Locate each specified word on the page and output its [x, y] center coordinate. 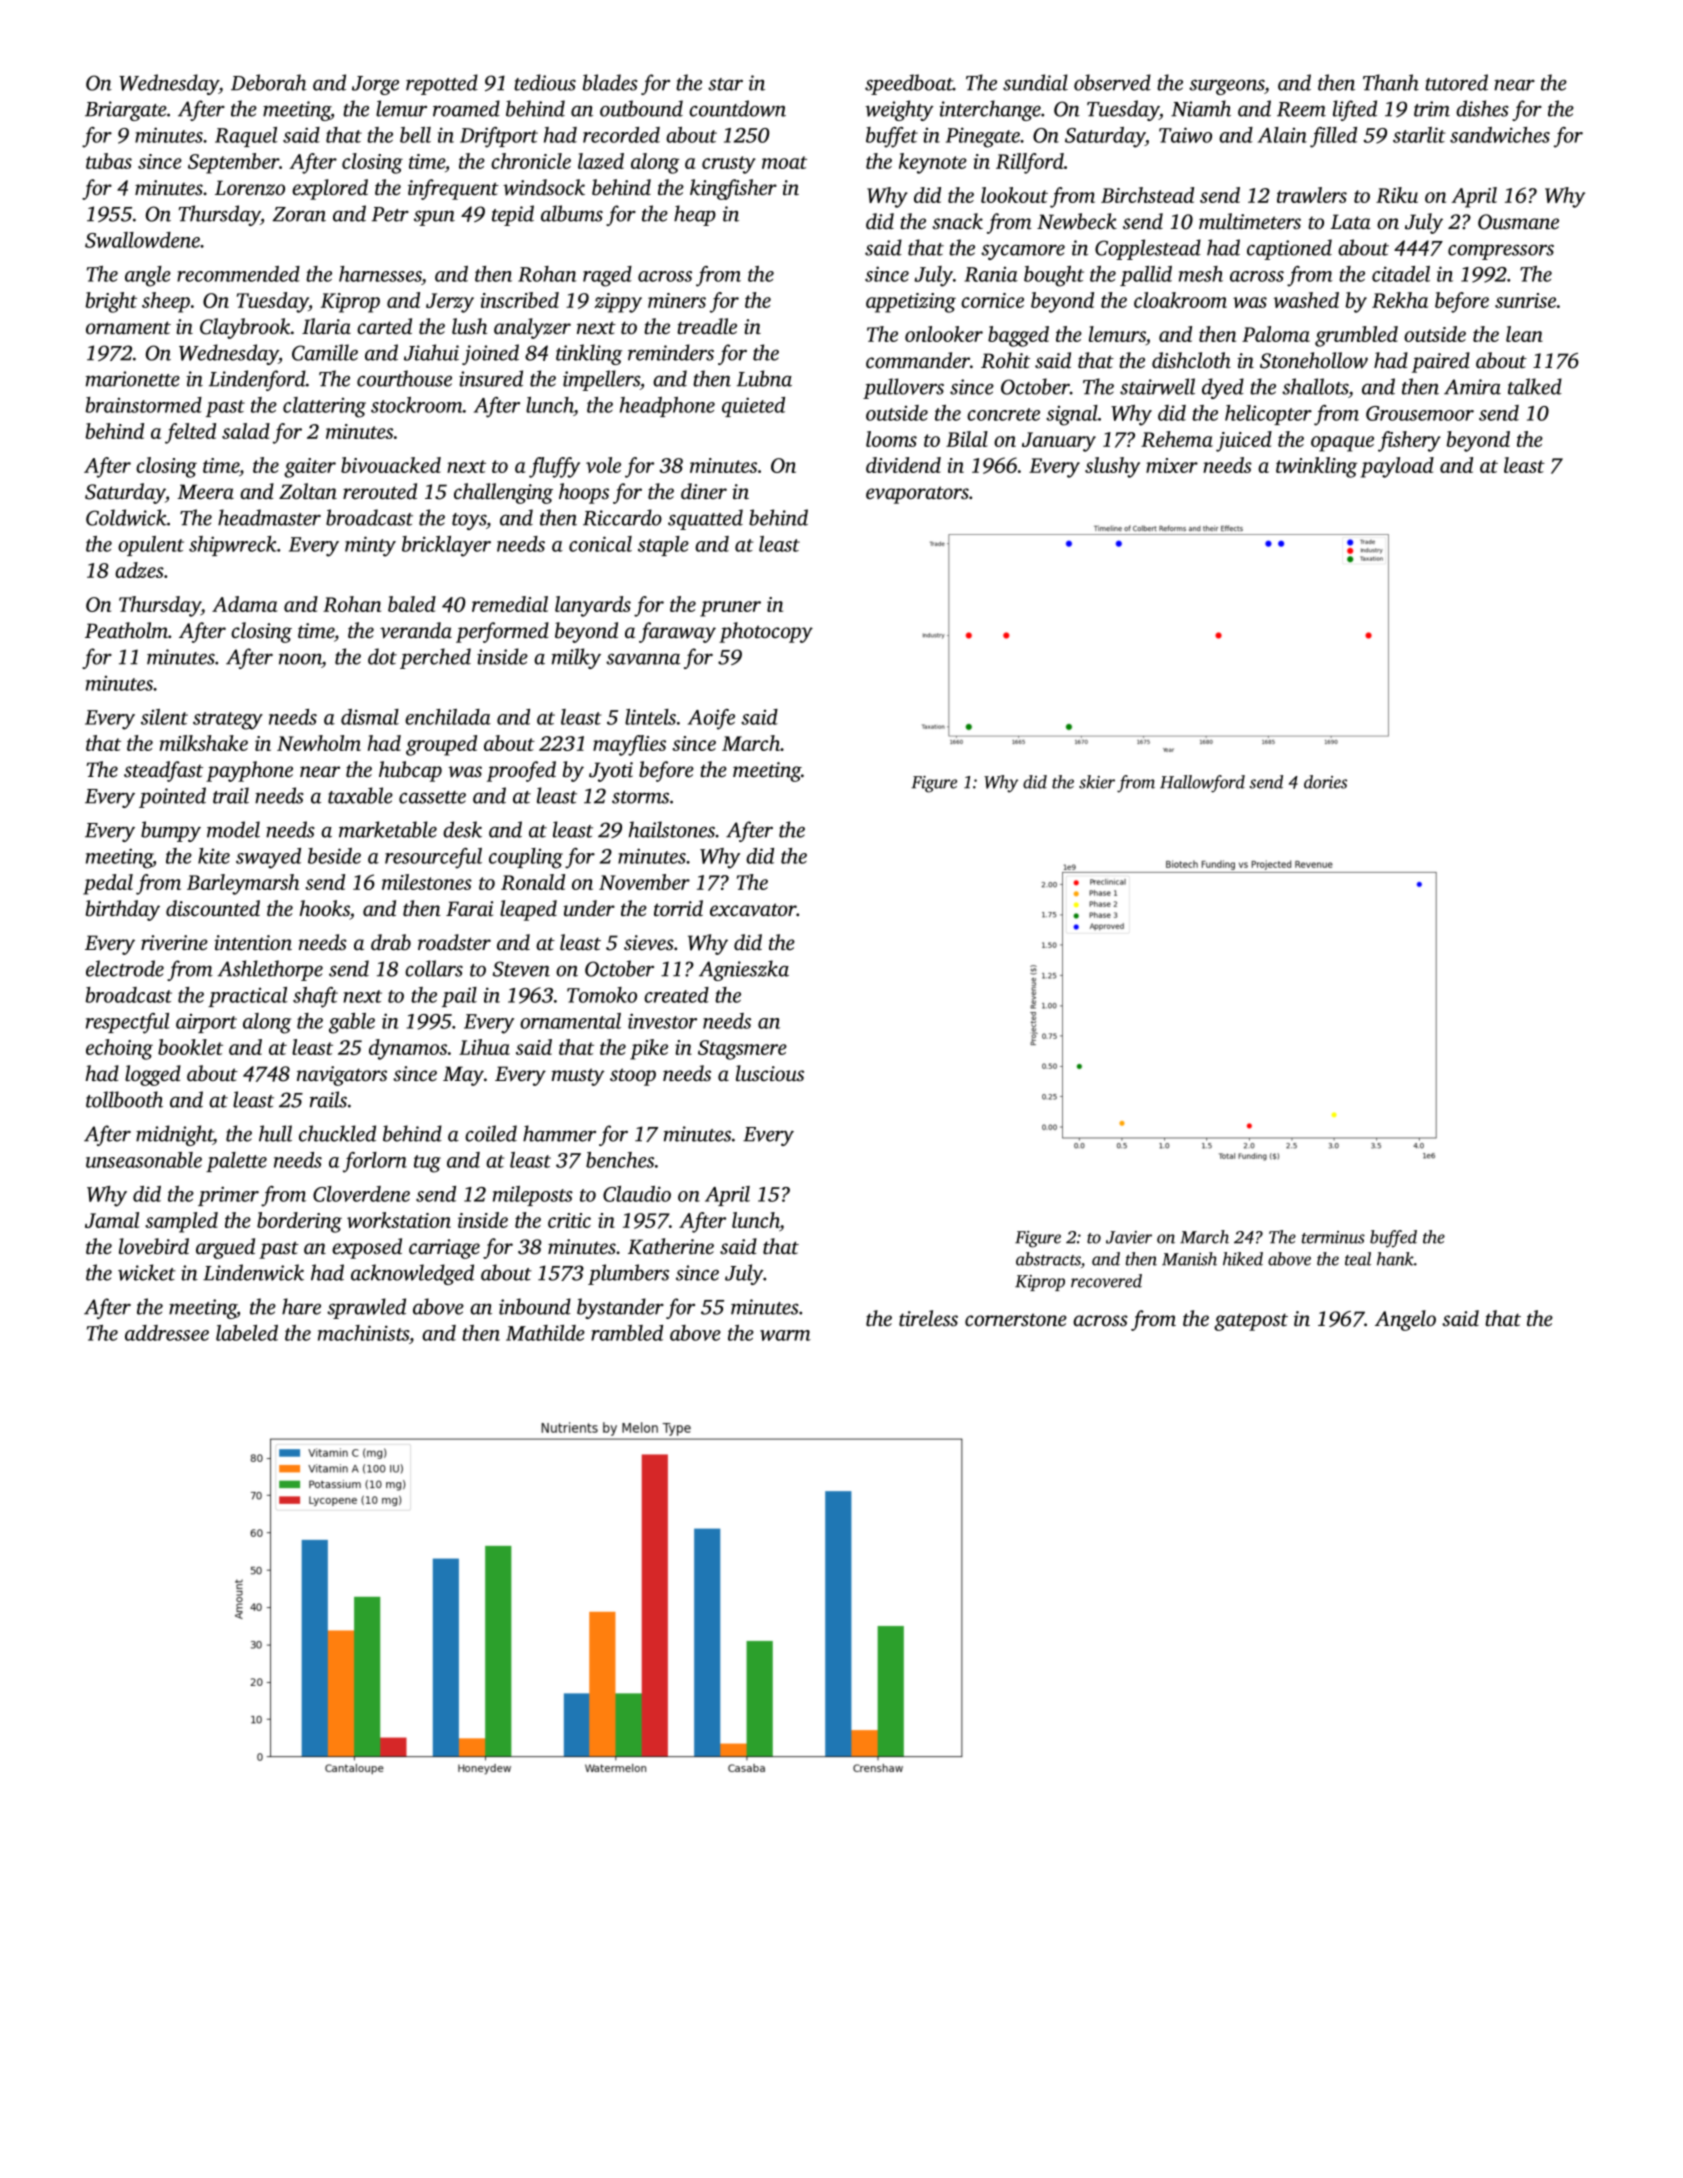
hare [301, 1306]
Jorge [375, 85]
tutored [1456, 82]
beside [334, 856]
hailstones [672, 829]
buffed [1393, 1239]
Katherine [671, 1246]
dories [1325, 782]
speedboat [909, 84]
